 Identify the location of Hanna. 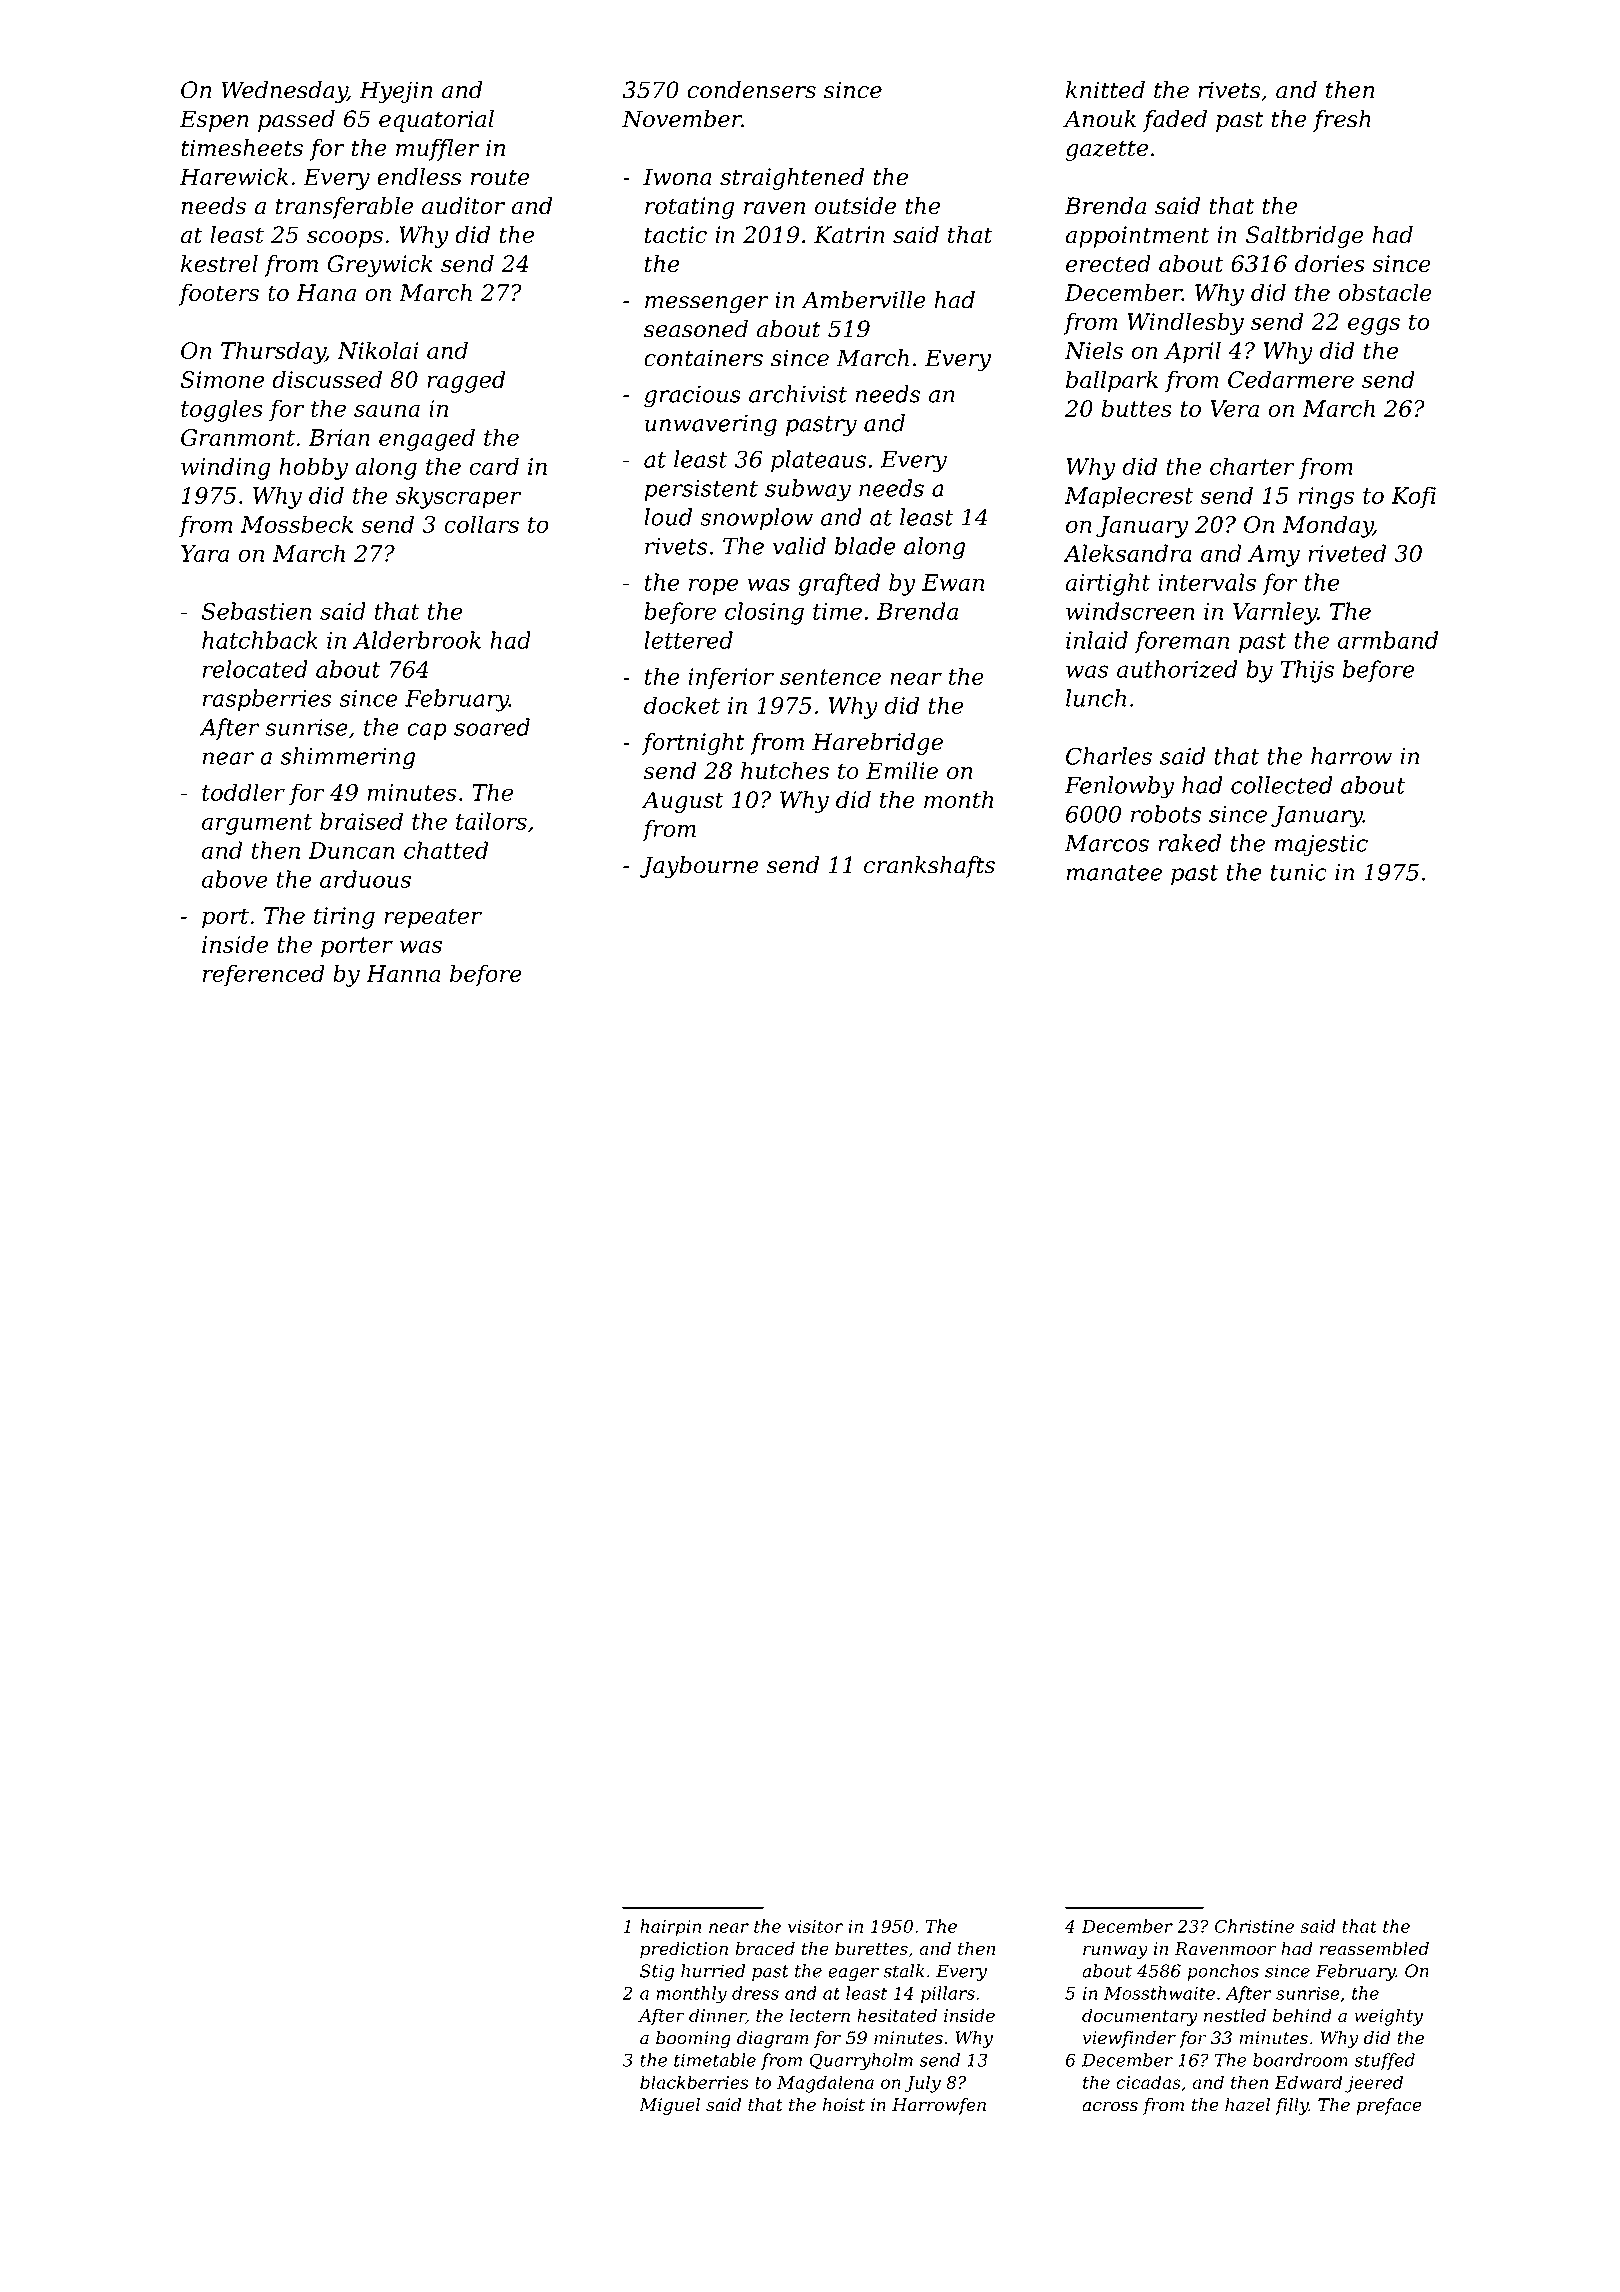
(403, 973).
